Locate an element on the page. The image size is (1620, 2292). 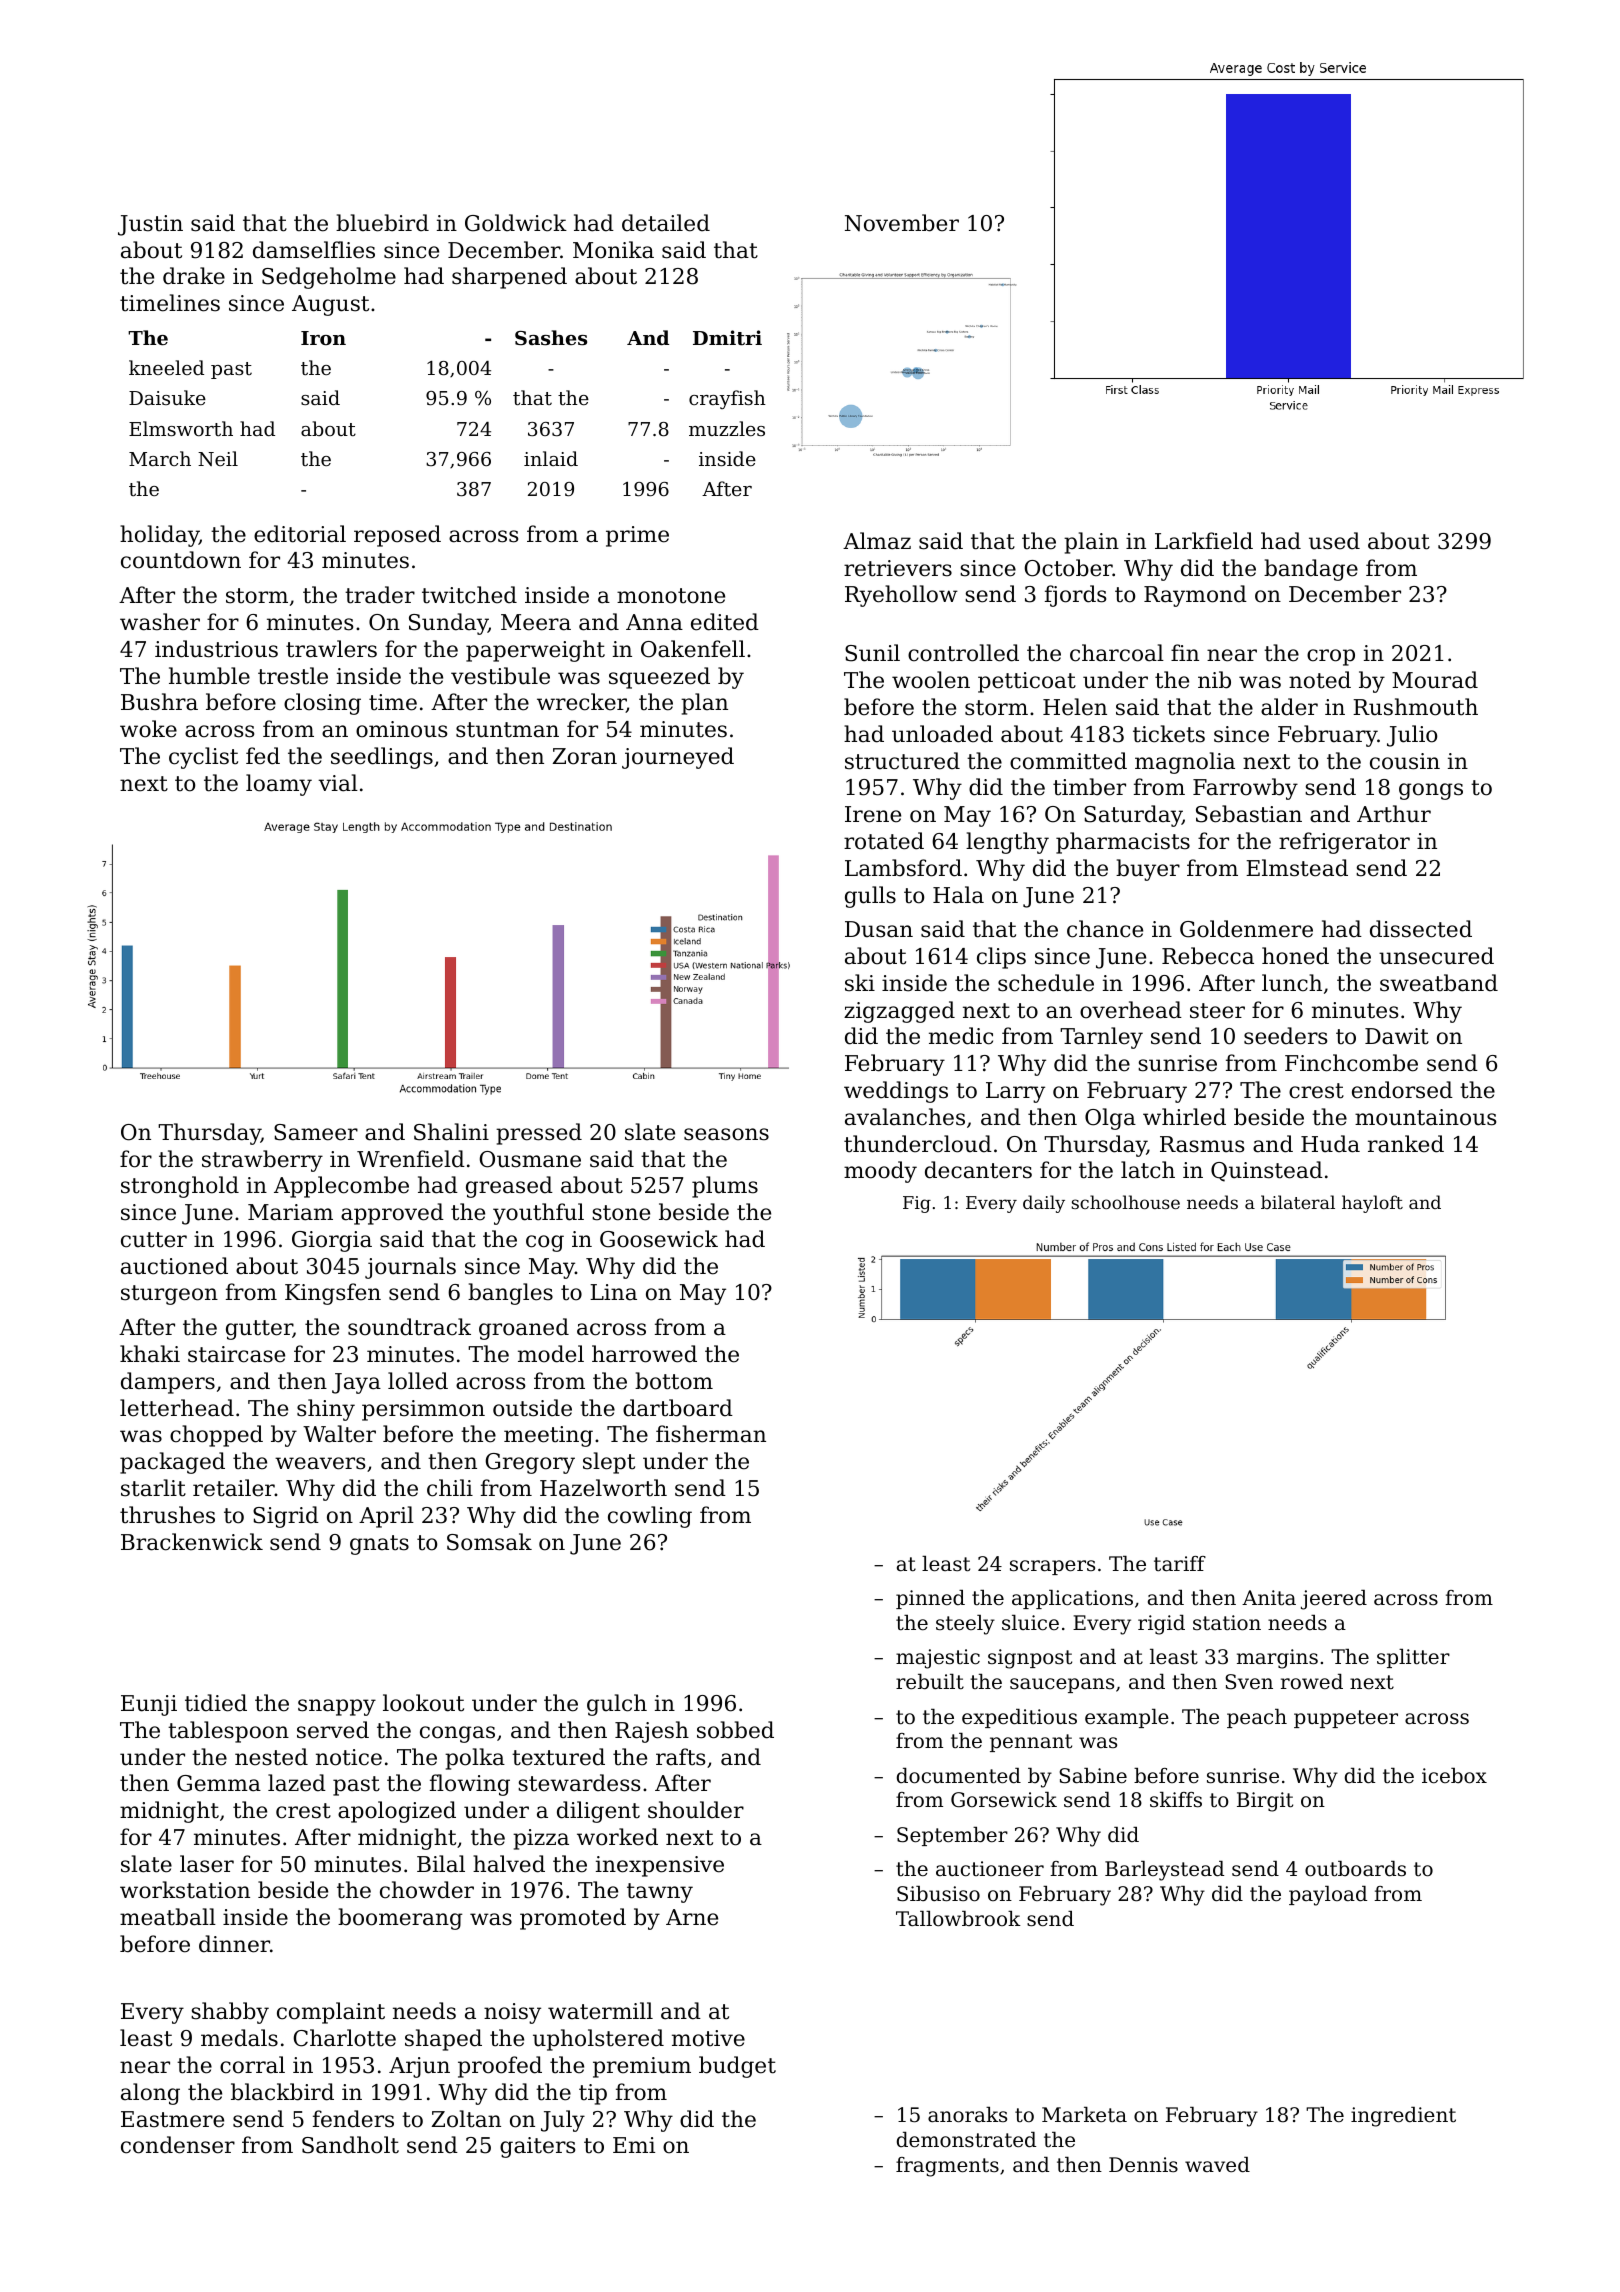
detailed is located at coordinates (666, 223).
